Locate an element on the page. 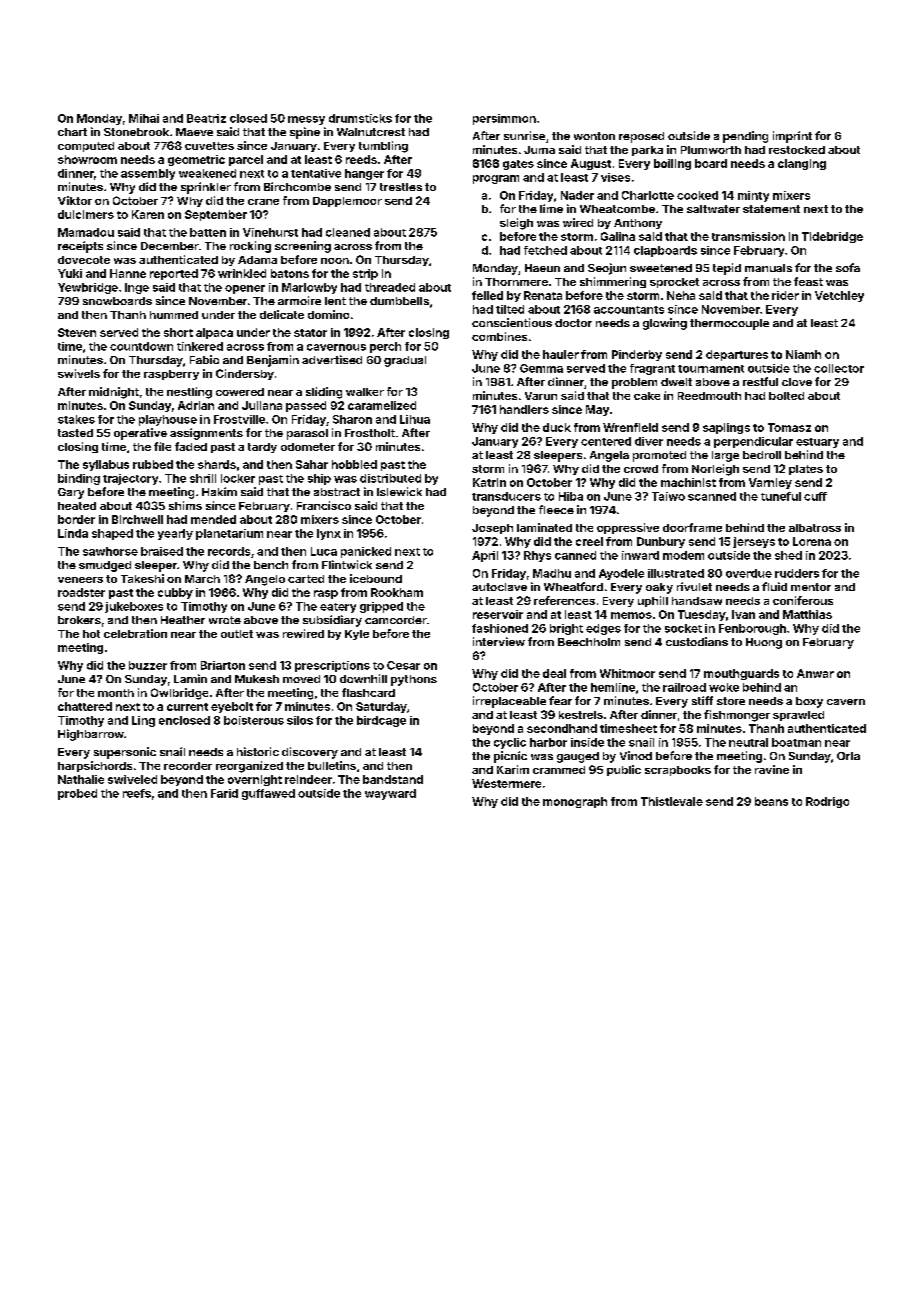 The width and height of the image is (924, 1308). persimmon is located at coordinates (504, 119).
